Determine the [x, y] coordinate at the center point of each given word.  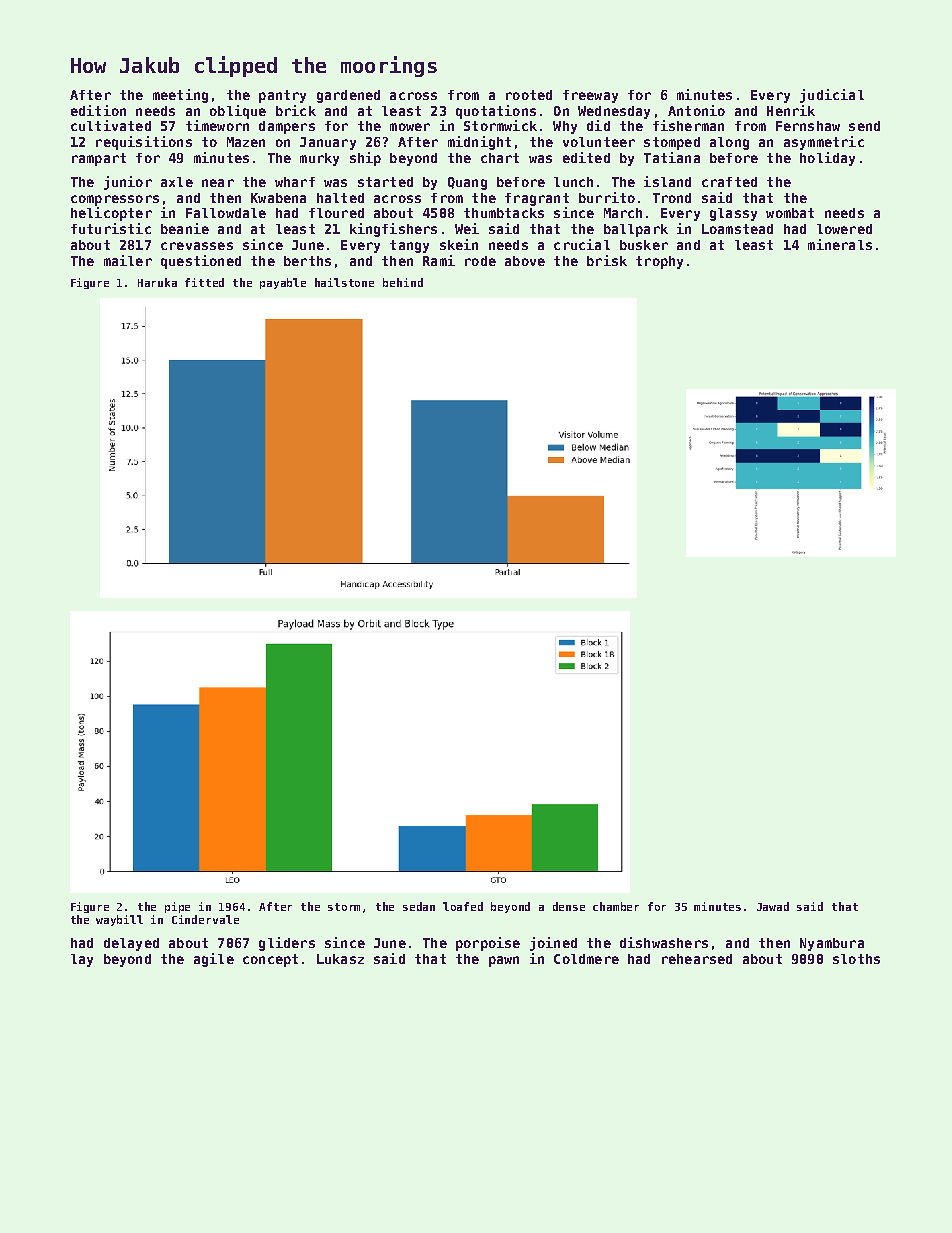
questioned [201, 262]
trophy [659, 262]
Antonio [696, 110]
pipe [177, 907]
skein [459, 244]
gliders [287, 944]
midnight [479, 143]
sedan [419, 906]
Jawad [773, 906]
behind [403, 282]
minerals [840, 244]
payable [283, 283]
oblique [238, 112]
